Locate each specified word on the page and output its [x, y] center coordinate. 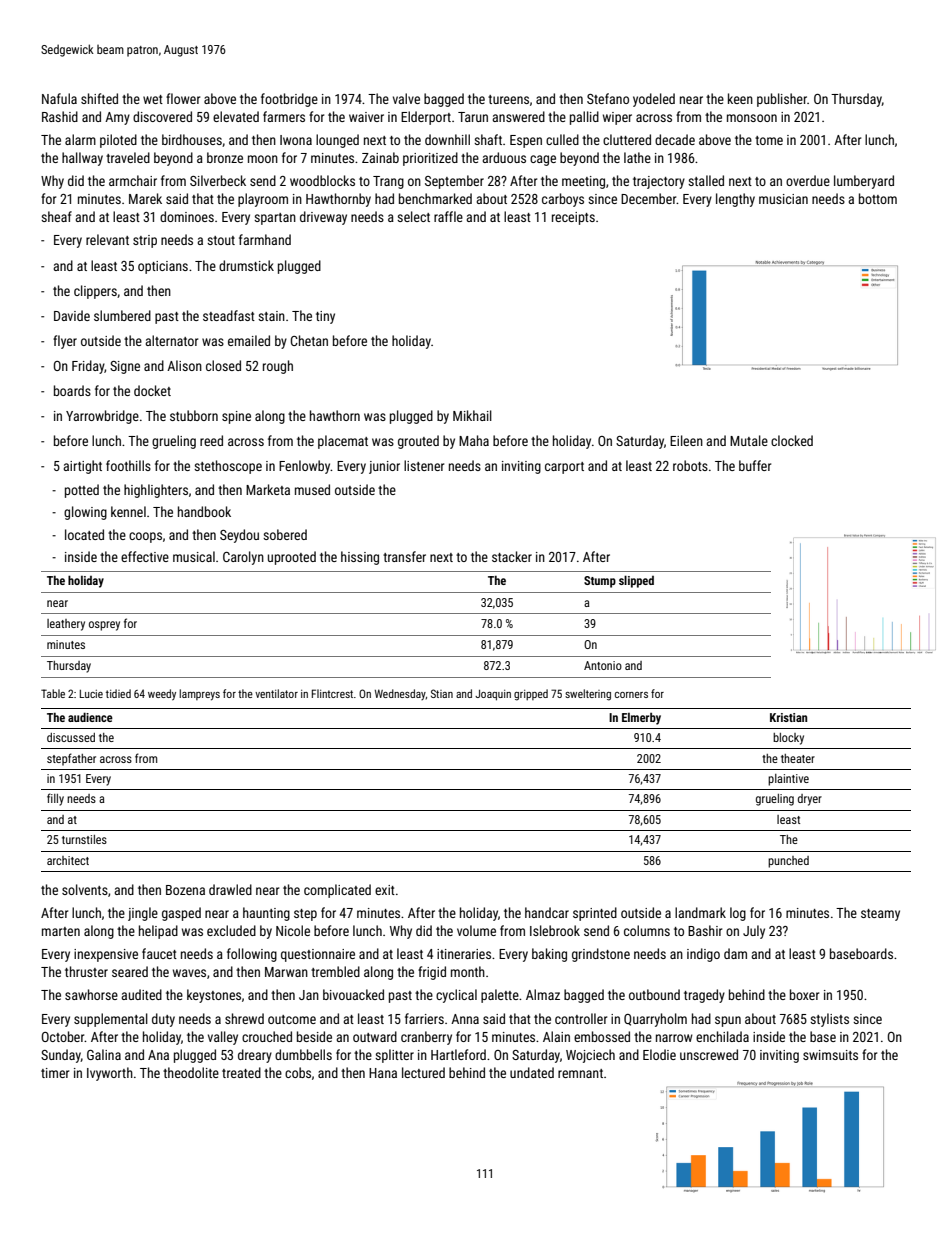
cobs [298, 1072]
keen [740, 98]
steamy [880, 915]
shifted [99, 98]
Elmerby [641, 719]
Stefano [608, 98]
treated [241, 1072]
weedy [162, 695]
